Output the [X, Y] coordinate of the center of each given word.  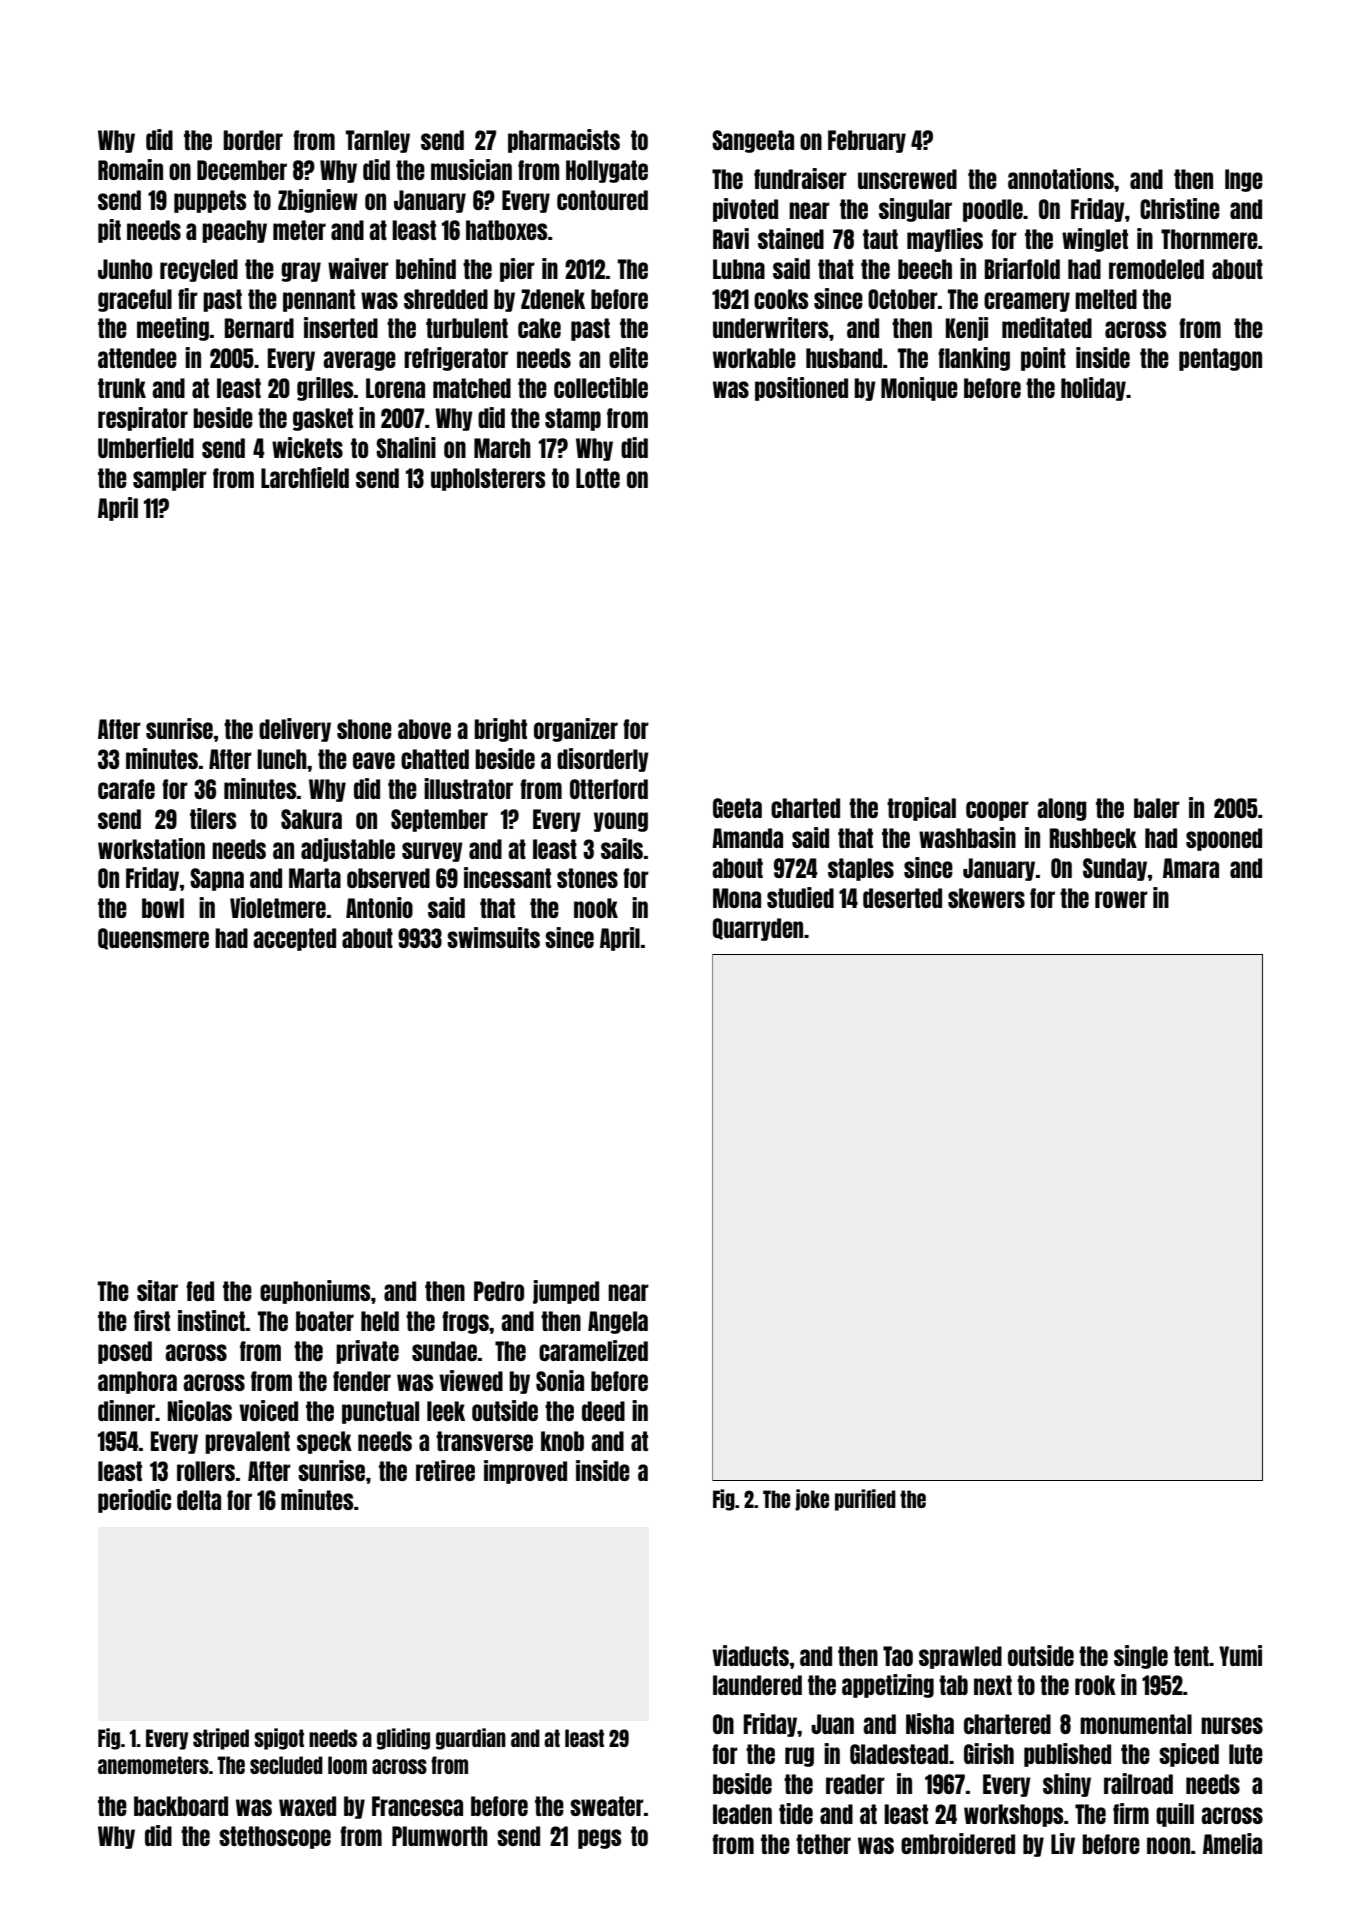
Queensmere [153, 939]
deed [603, 1411]
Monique [919, 389]
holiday [1093, 389]
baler [1157, 808]
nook [596, 908]
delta [199, 1500]
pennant [319, 300]
